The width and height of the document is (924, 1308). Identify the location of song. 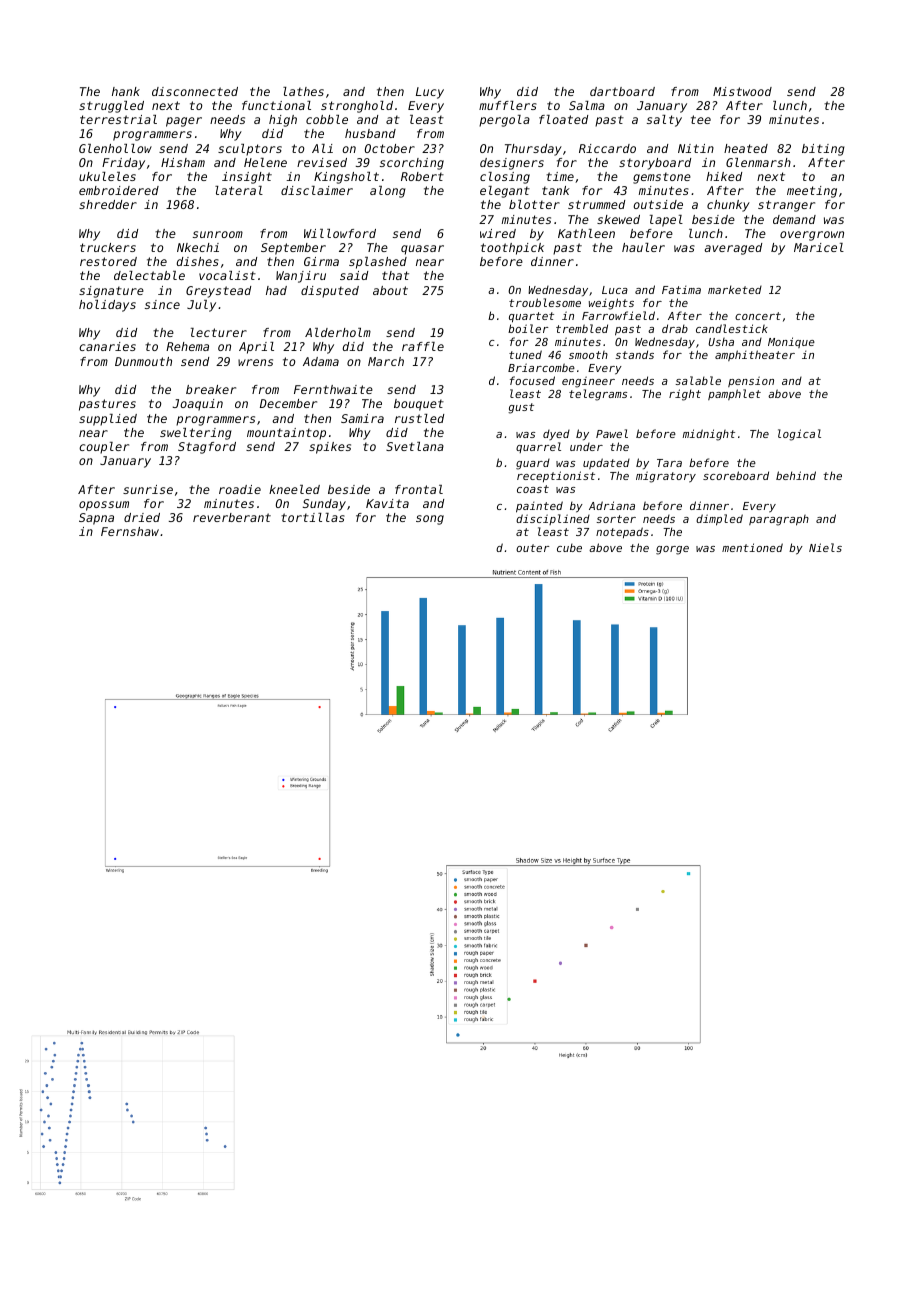
(430, 520).
